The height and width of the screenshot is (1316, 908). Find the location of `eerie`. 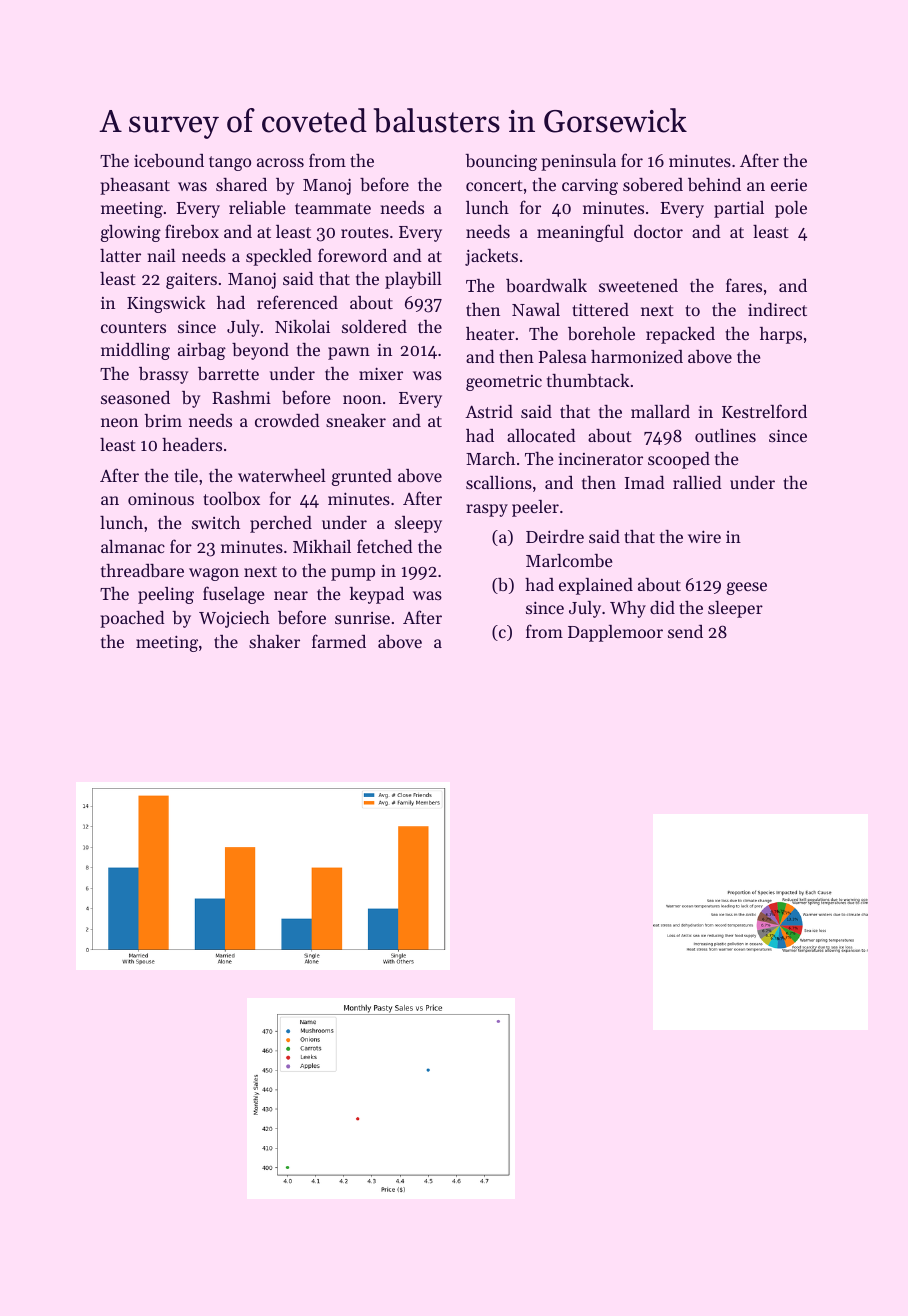

eerie is located at coordinates (789, 184).
